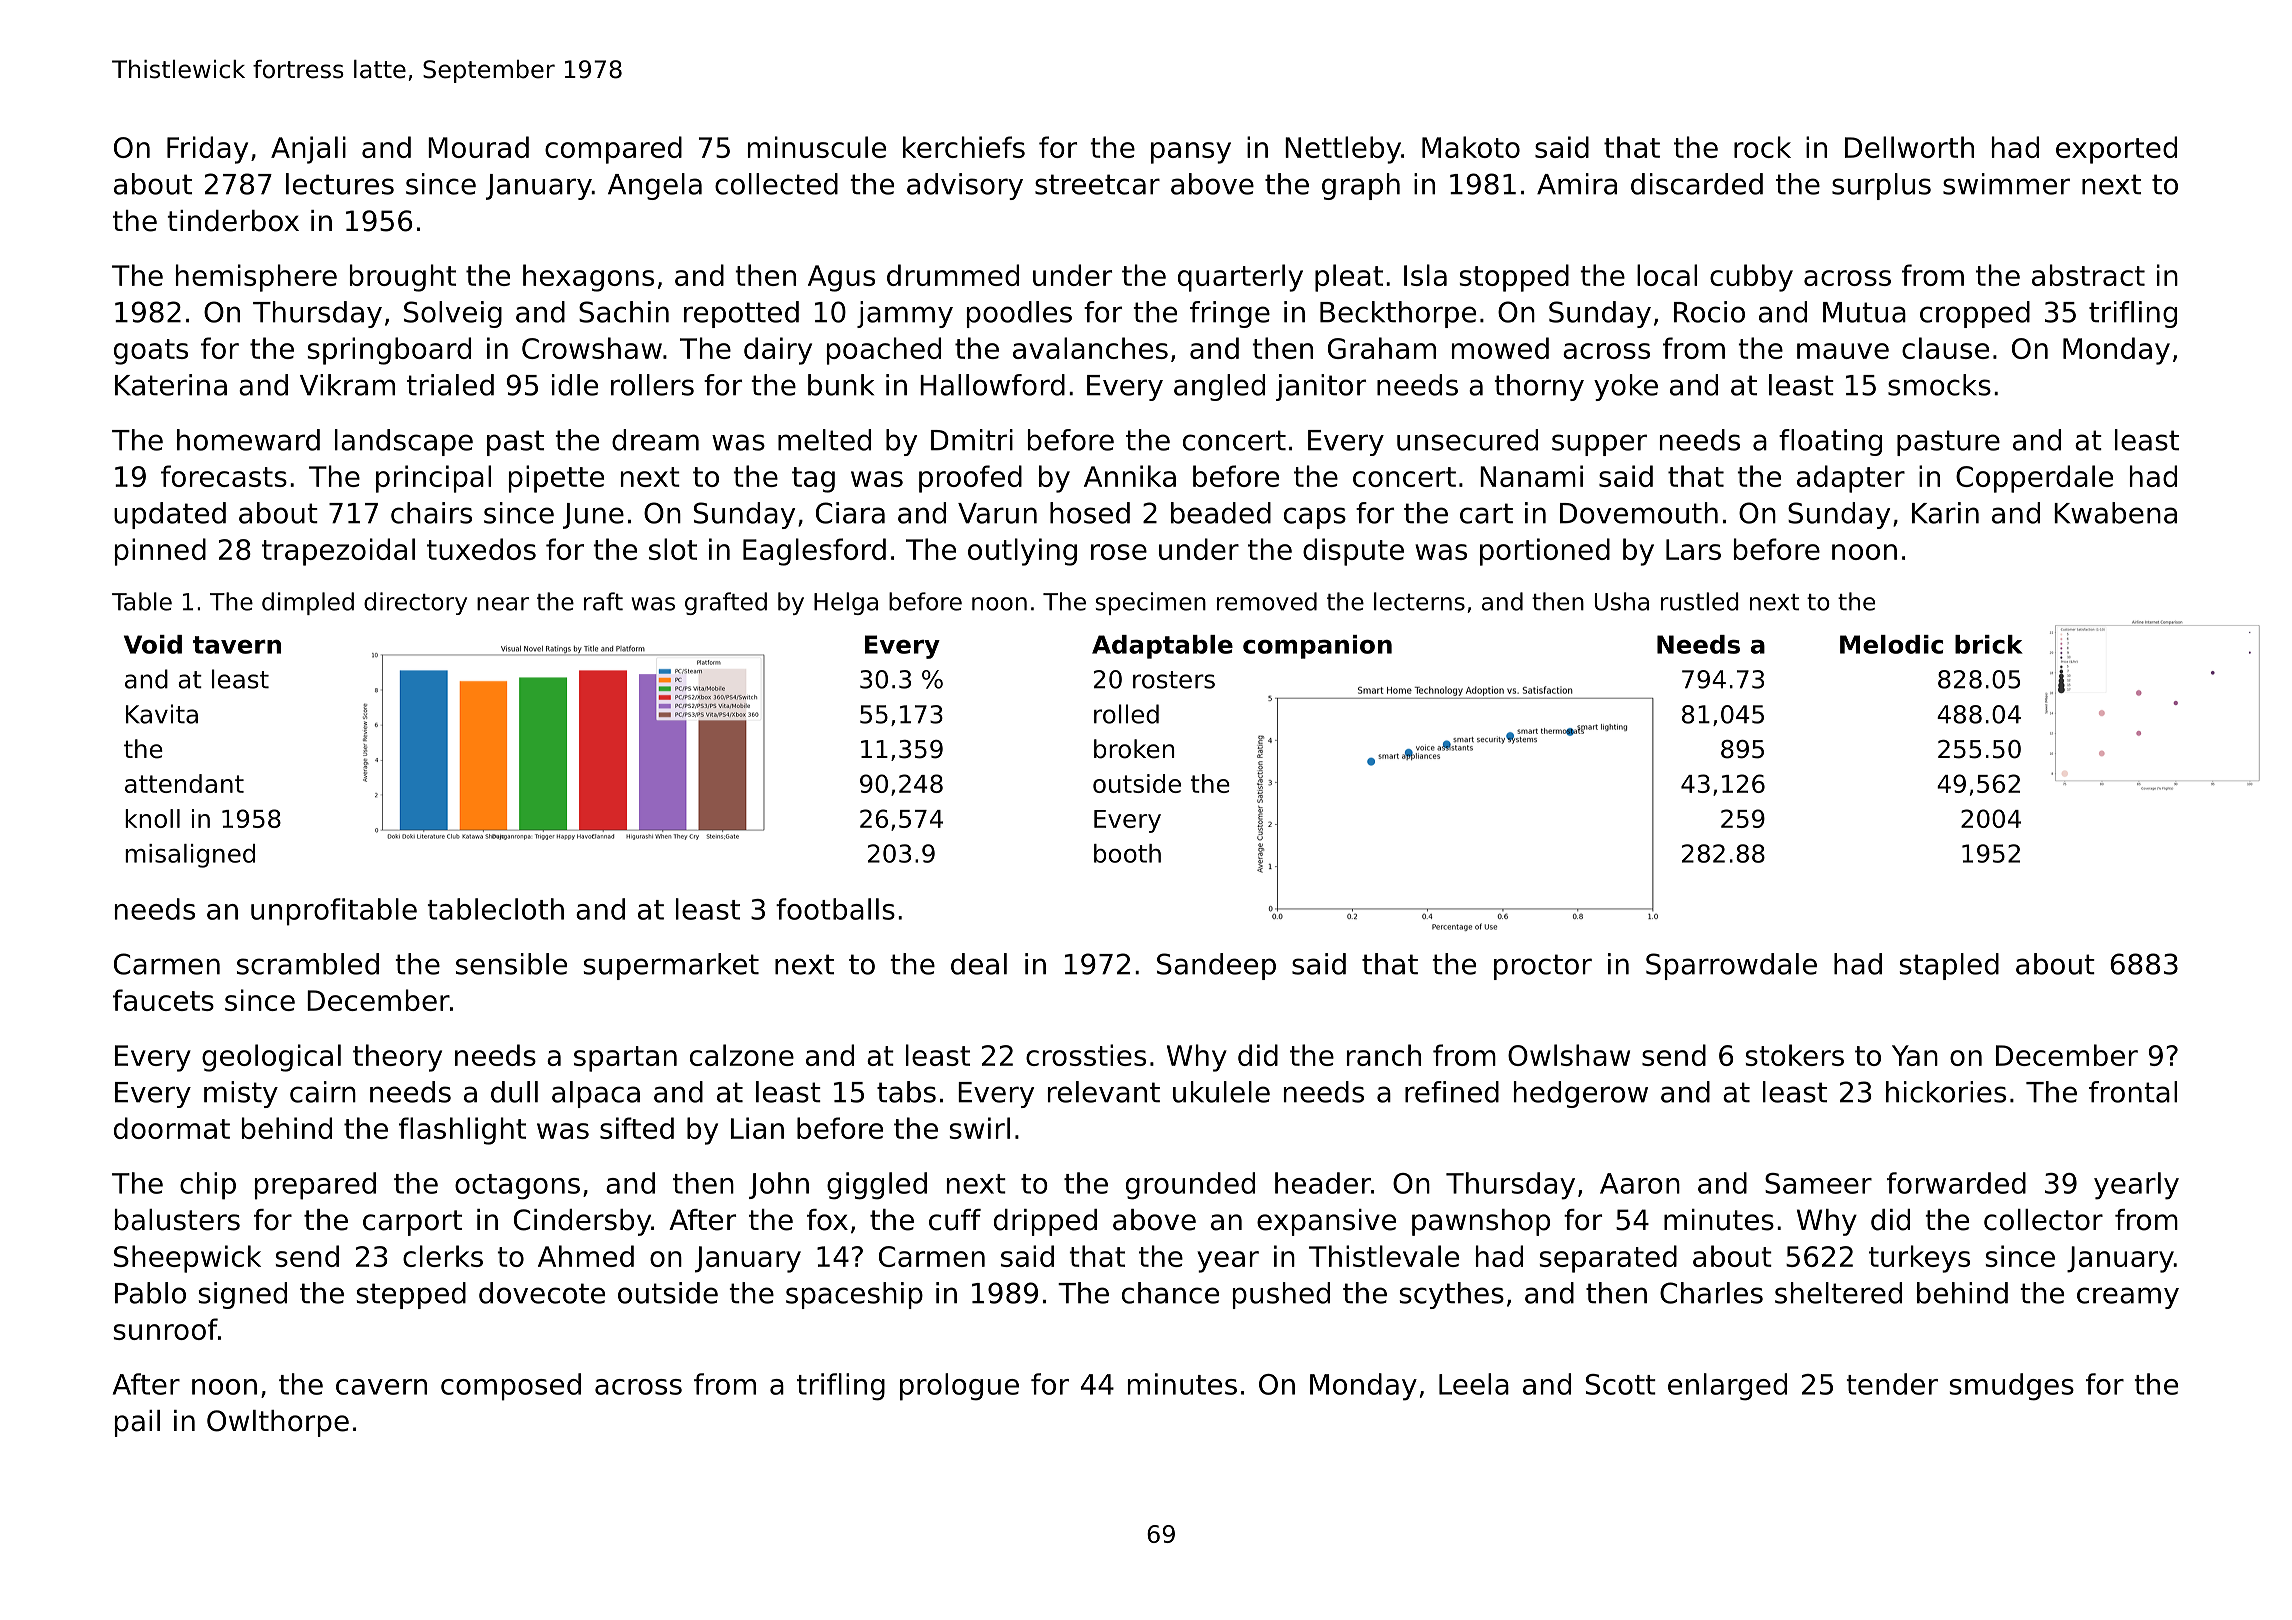 The width and height of the screenshot is (2292, 1620). I want to click on streetcar, so click(1097, 184).
